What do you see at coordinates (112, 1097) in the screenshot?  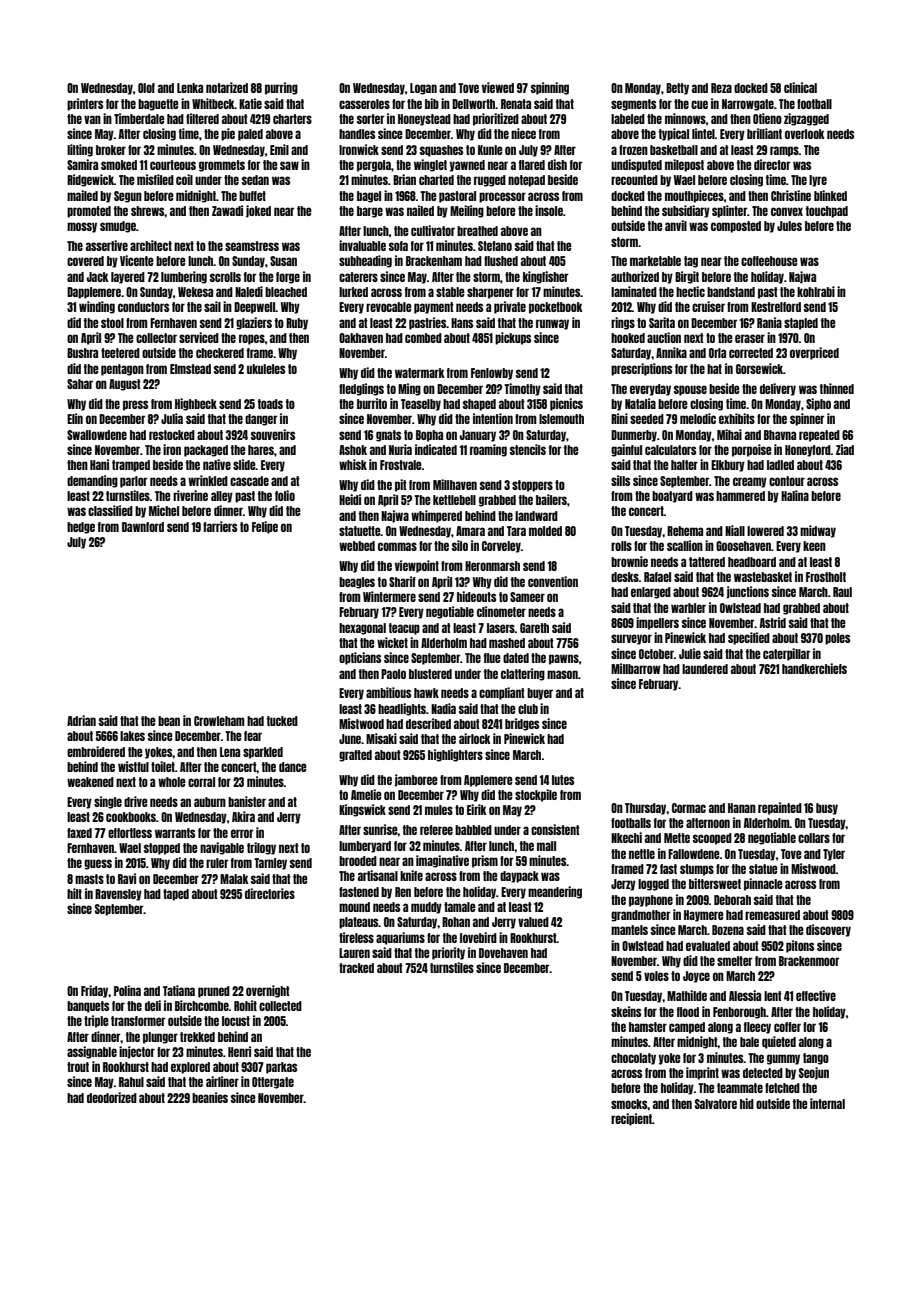 I see `deodorized` at bounding box center [112, 1097].
